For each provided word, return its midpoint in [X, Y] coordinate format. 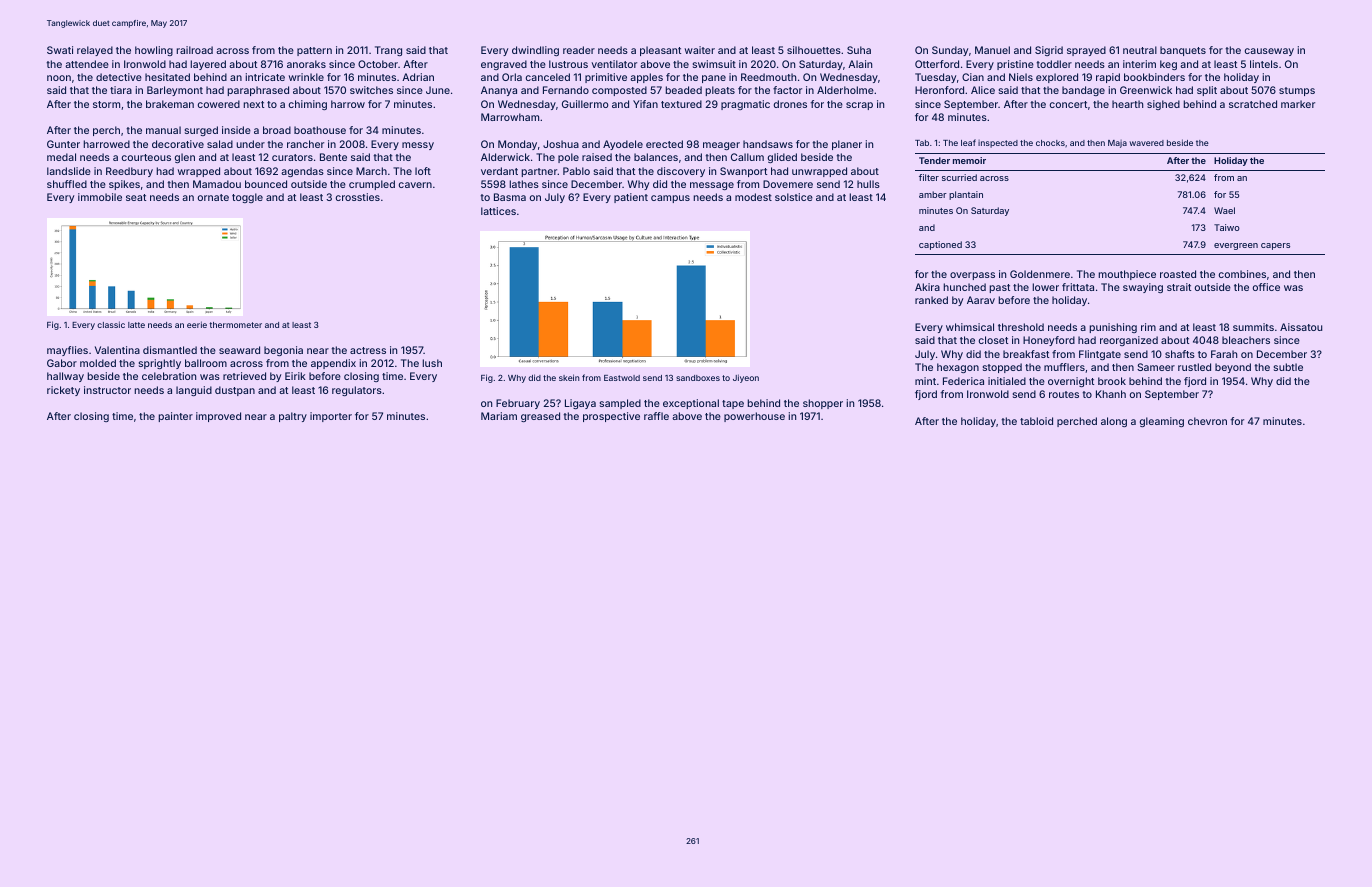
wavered [1146, 143]
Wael [1224, 210]
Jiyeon [746, 378]
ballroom [206, 363]
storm [106, 104]
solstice [794, 197]
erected [664, 144]
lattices [498, 211]
